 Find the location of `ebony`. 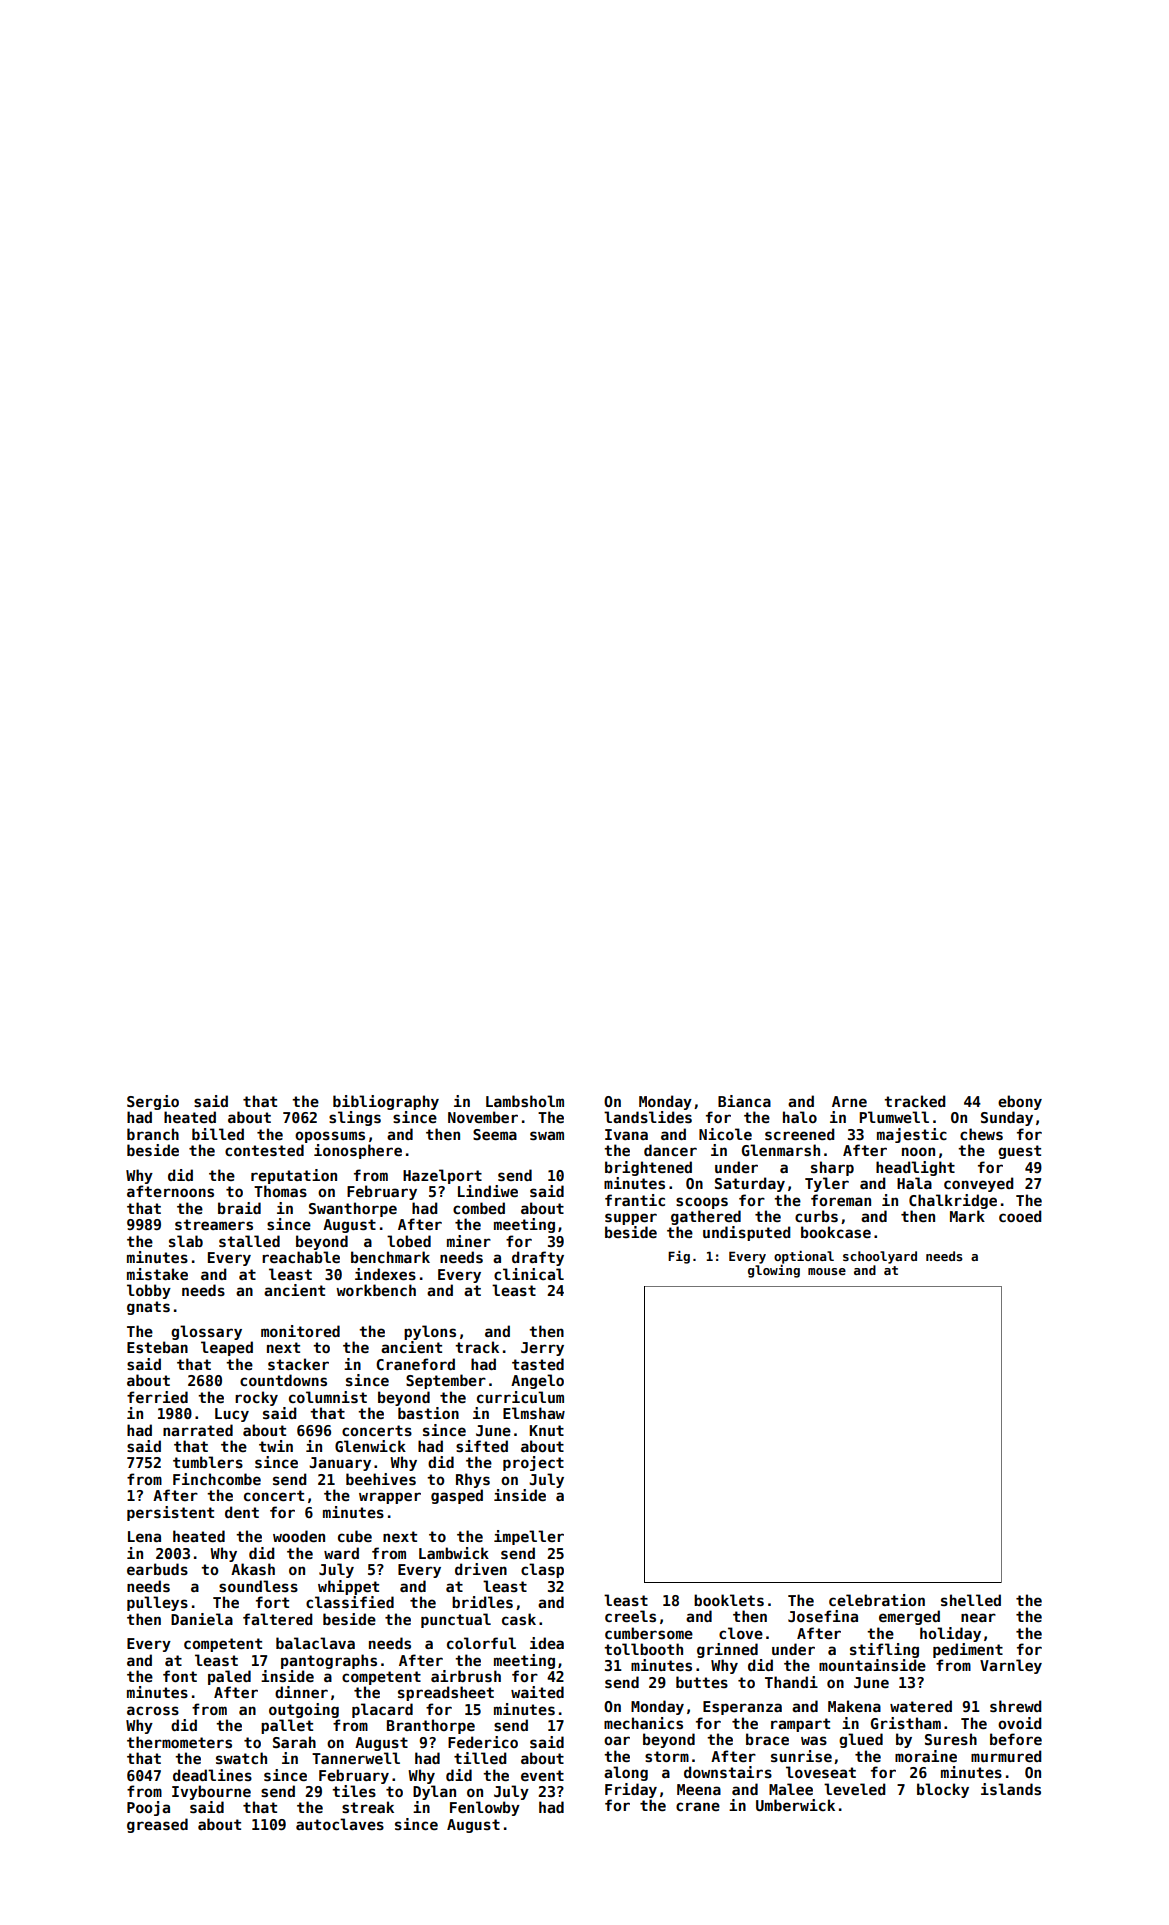

ebony is located at coordinates (1020, 1102).
